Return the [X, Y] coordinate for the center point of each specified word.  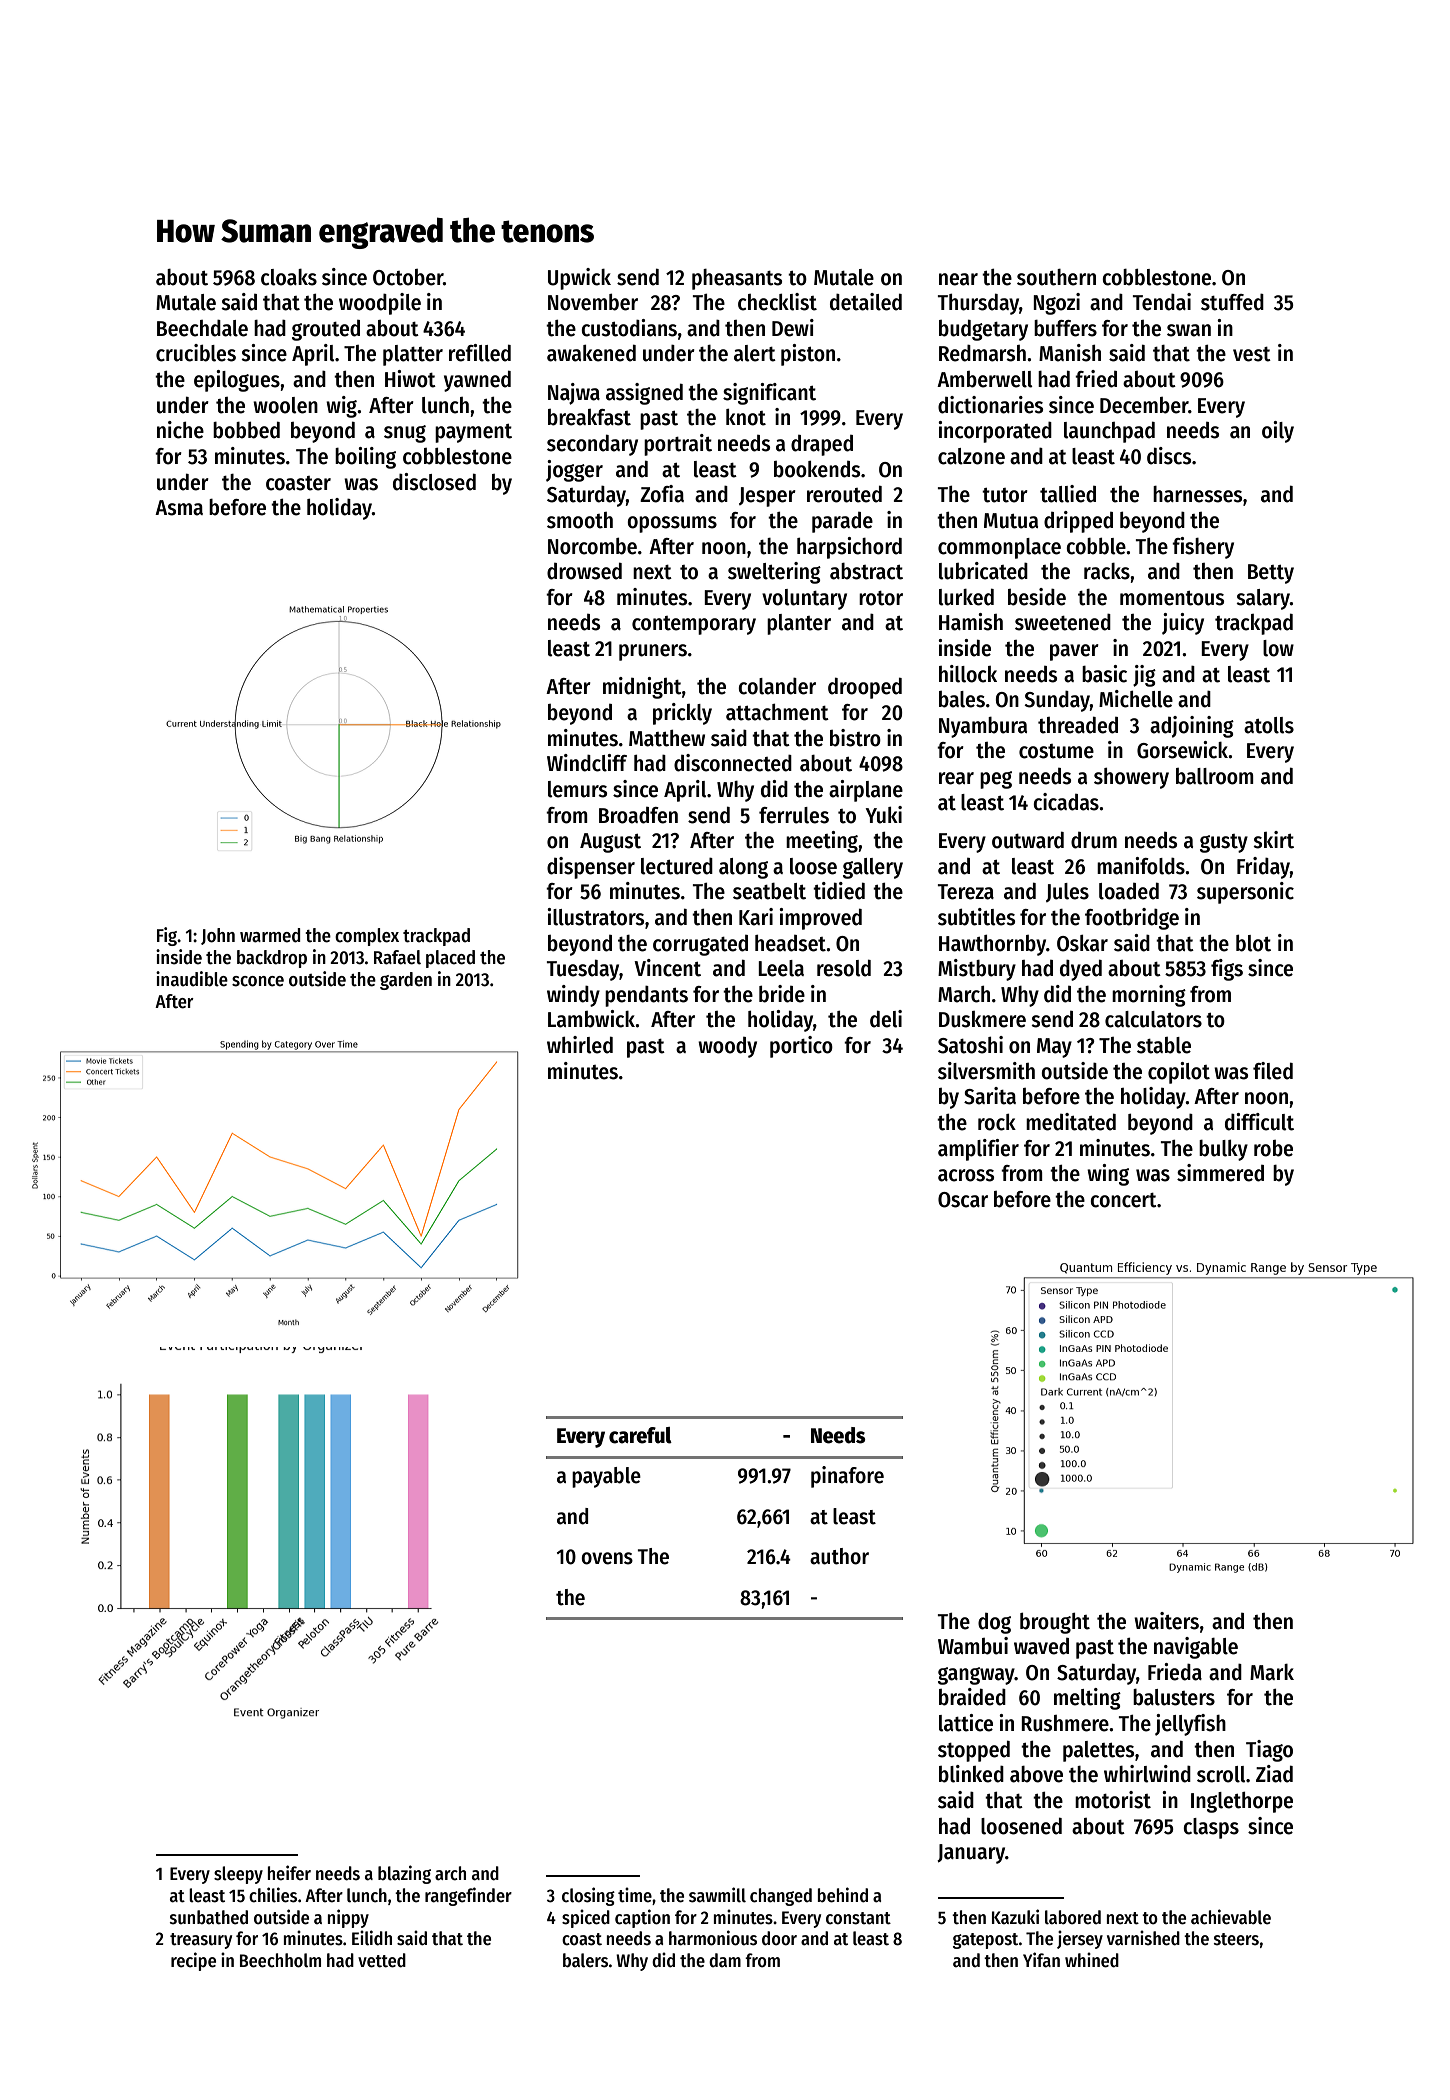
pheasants [737, 279]
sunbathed [209, 1917]
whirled [580, 1045]
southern [1056, 277]
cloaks [289, 277]
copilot [1179, 1073]
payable [606, 1477]
